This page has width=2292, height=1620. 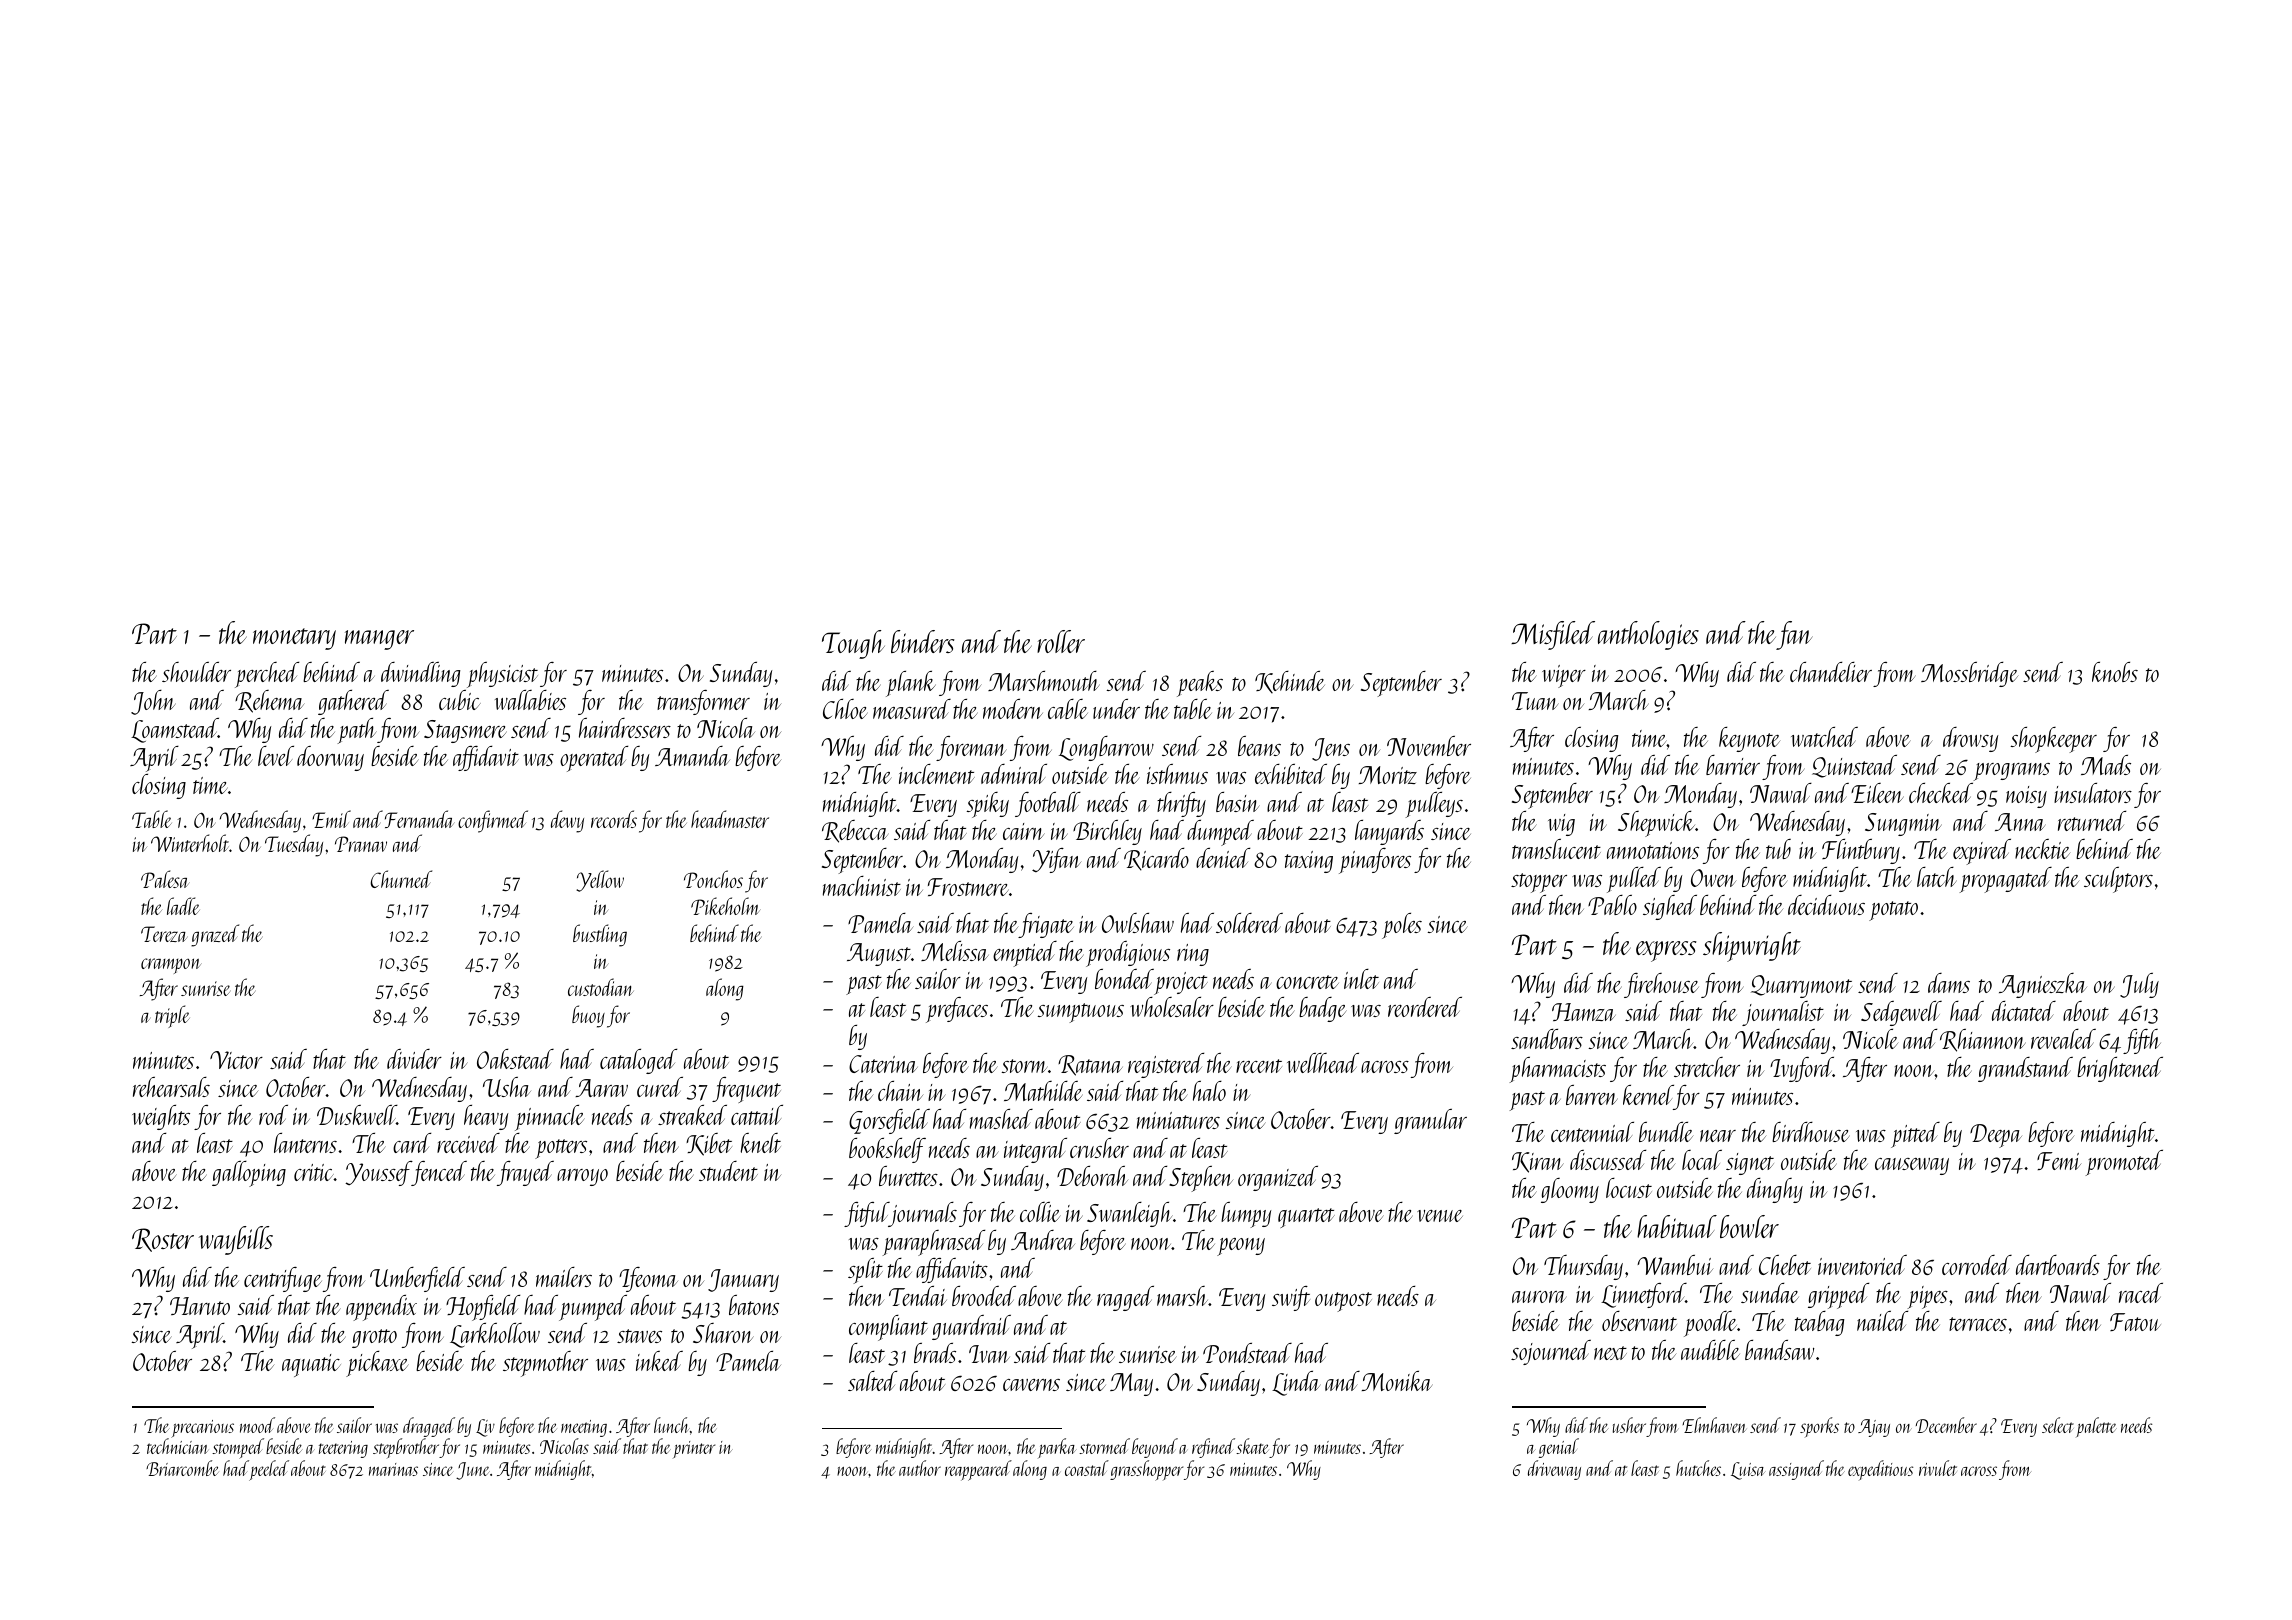 What do you see at coordinates (1748, 1471) in the page?
I see `Luisa` at bounding box center [1748, 1471].
